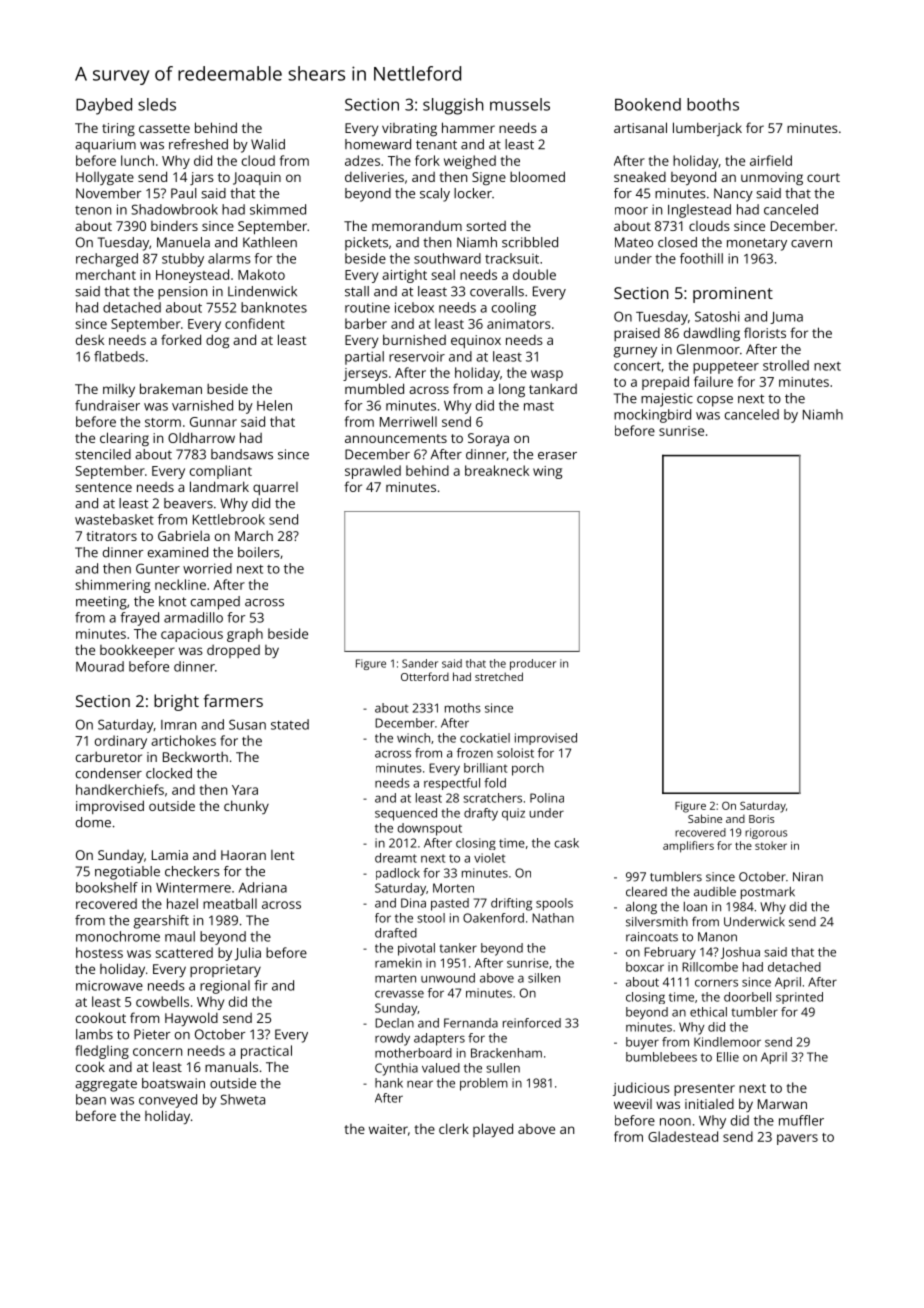  Describe the element at coordinates (713, 104) in the screenshot. I see `booths` at that location.
